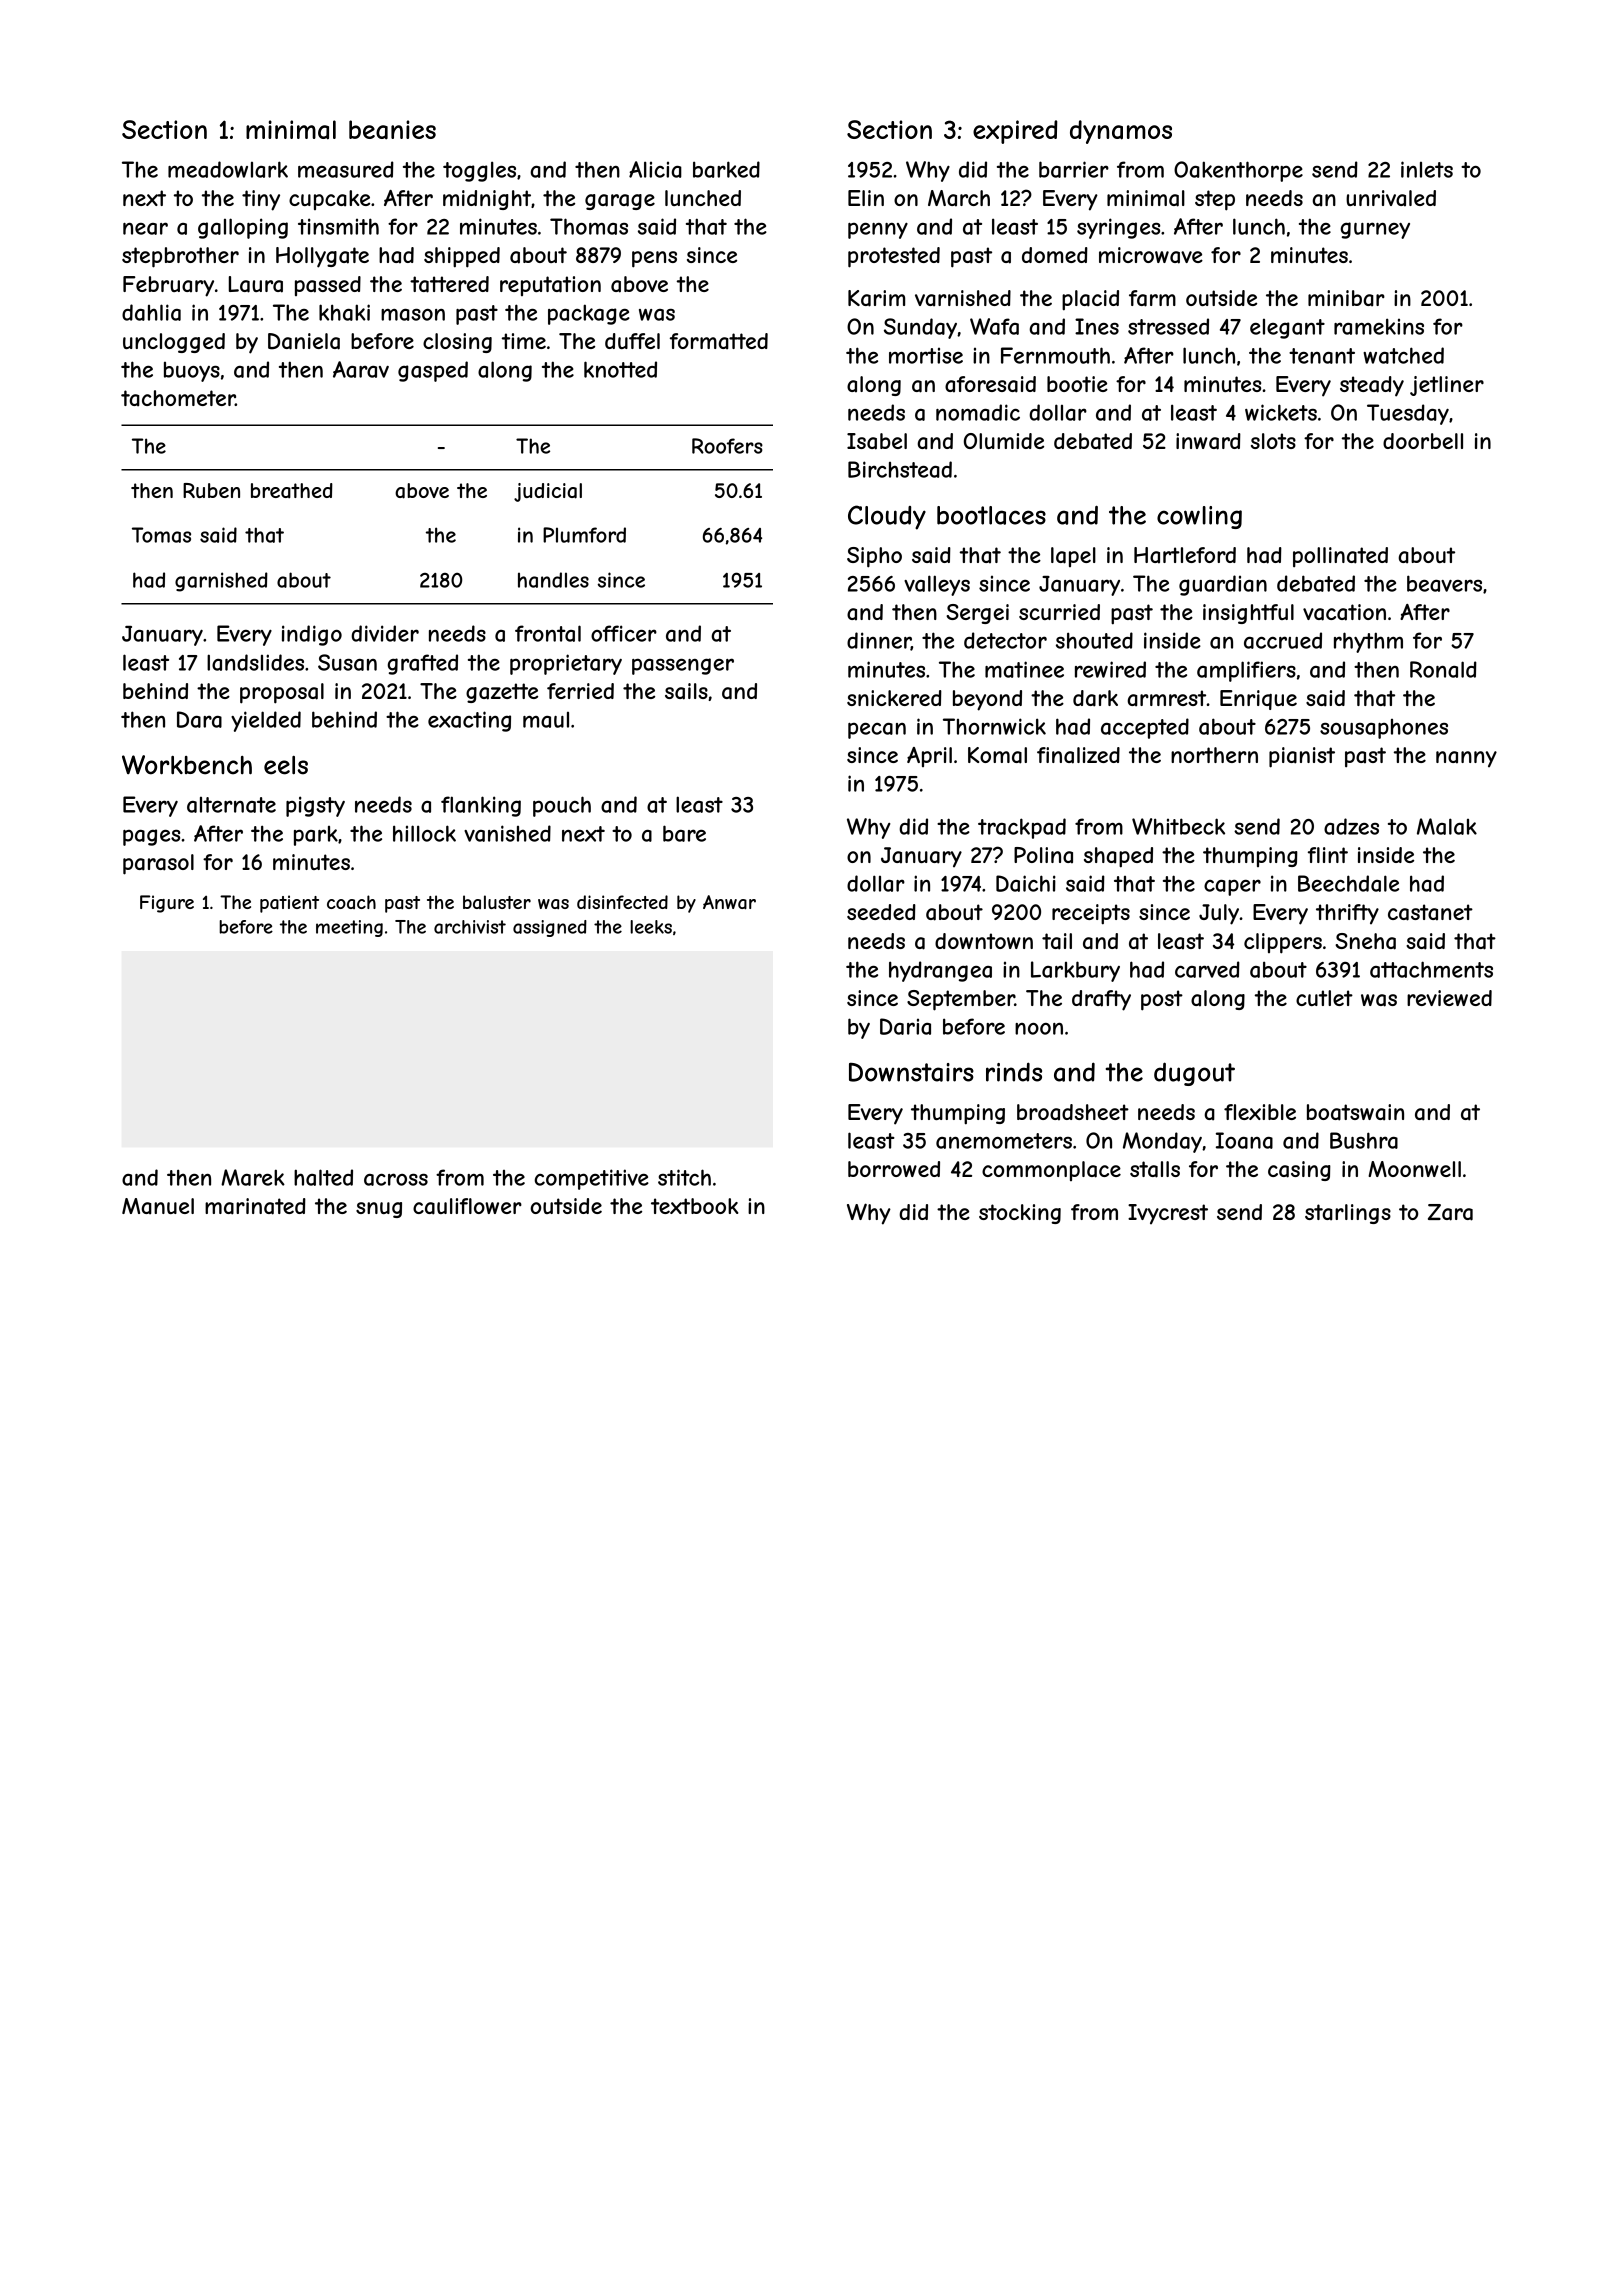 This document has height=2292, width=1620. I want to click on passenger, so click(683, 666).
